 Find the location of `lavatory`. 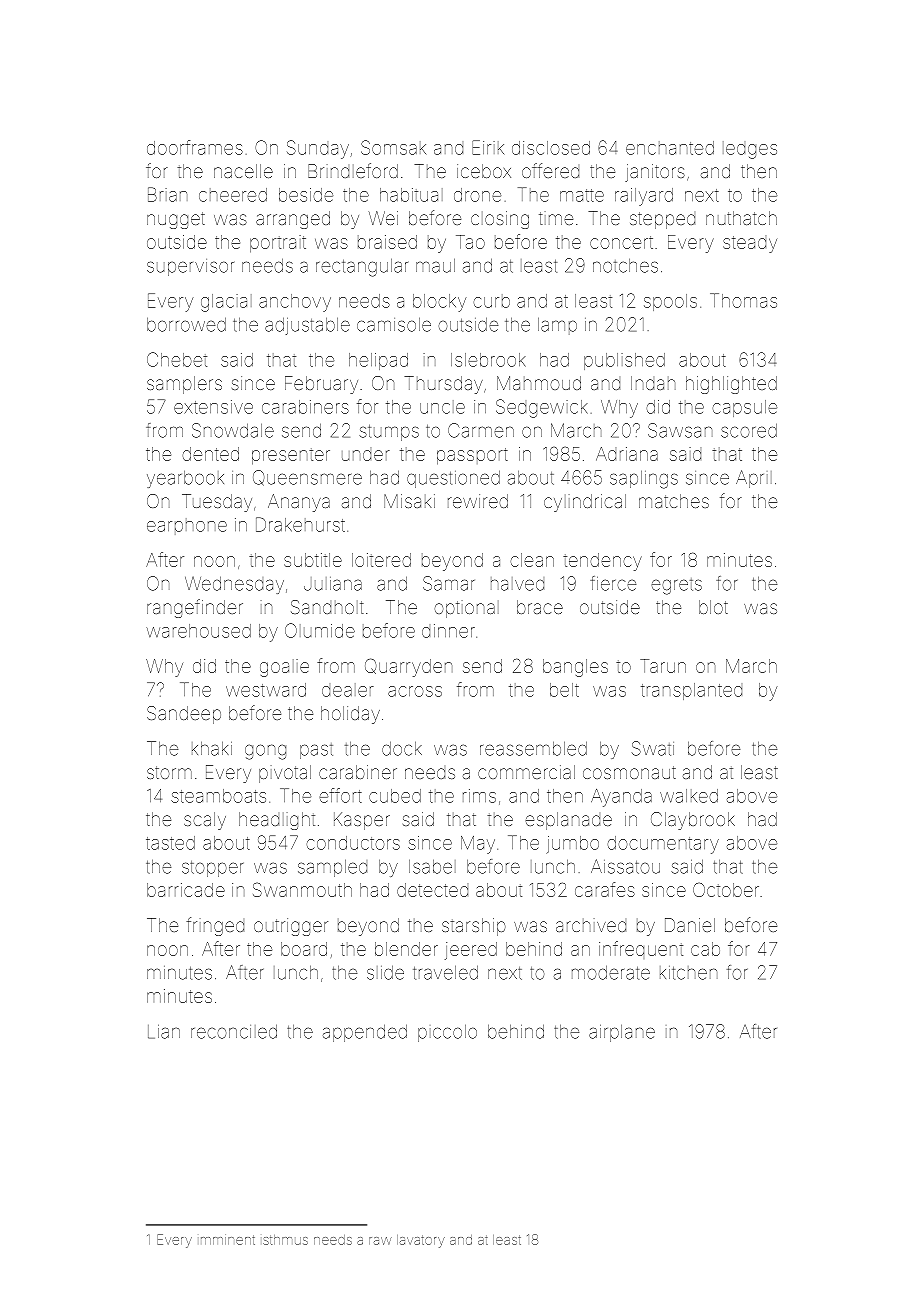

lavatory is located at coordinates (421, 1241).
